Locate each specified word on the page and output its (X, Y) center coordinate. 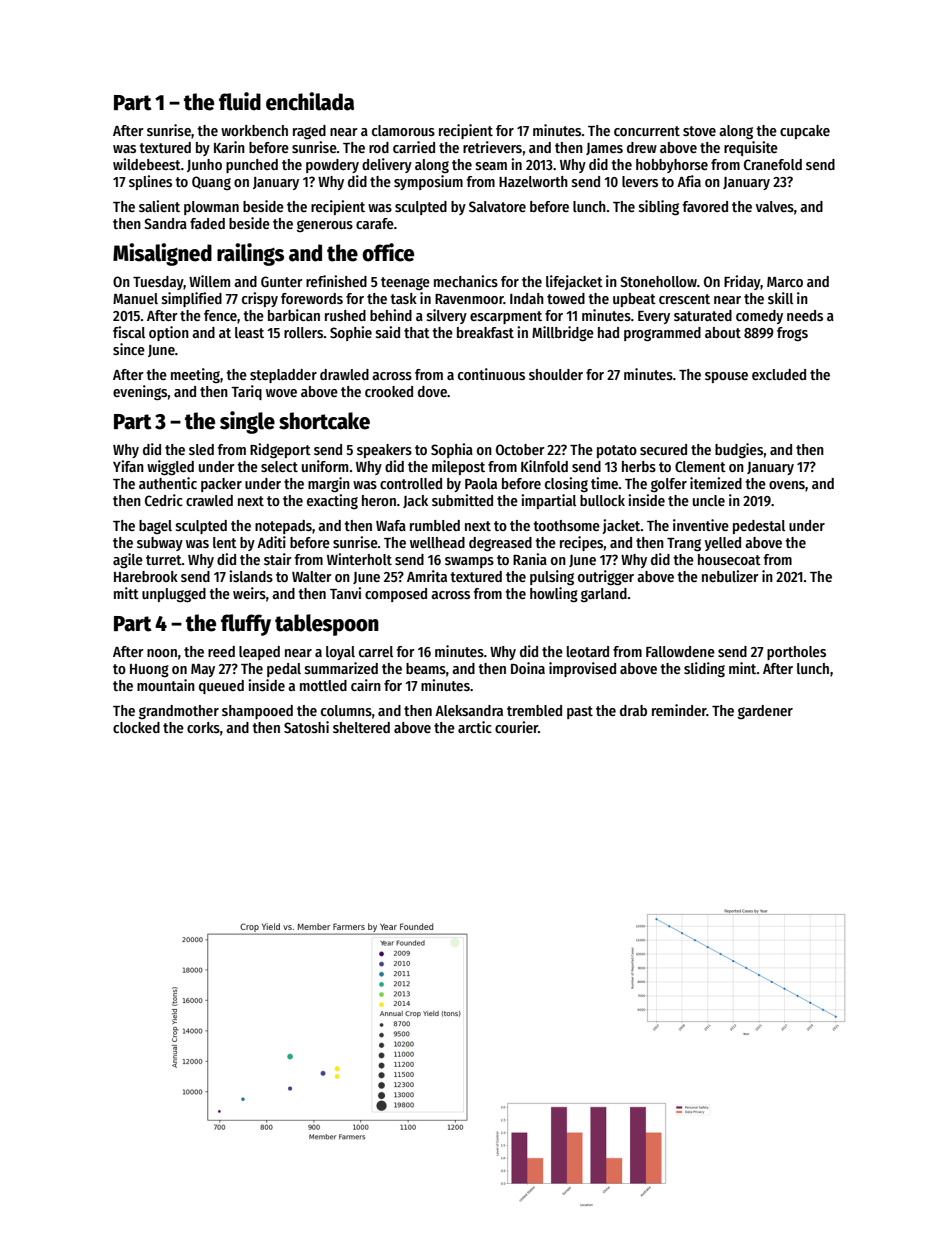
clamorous (403, 130)
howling (554, 594)
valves (775, 206)
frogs (792, 334)
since (129, 349)
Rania (530, 559)
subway (160, 544)
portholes (796, 653)
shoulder (556, 374)
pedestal (759, 527)
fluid (240, 101)
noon (162, 653)
